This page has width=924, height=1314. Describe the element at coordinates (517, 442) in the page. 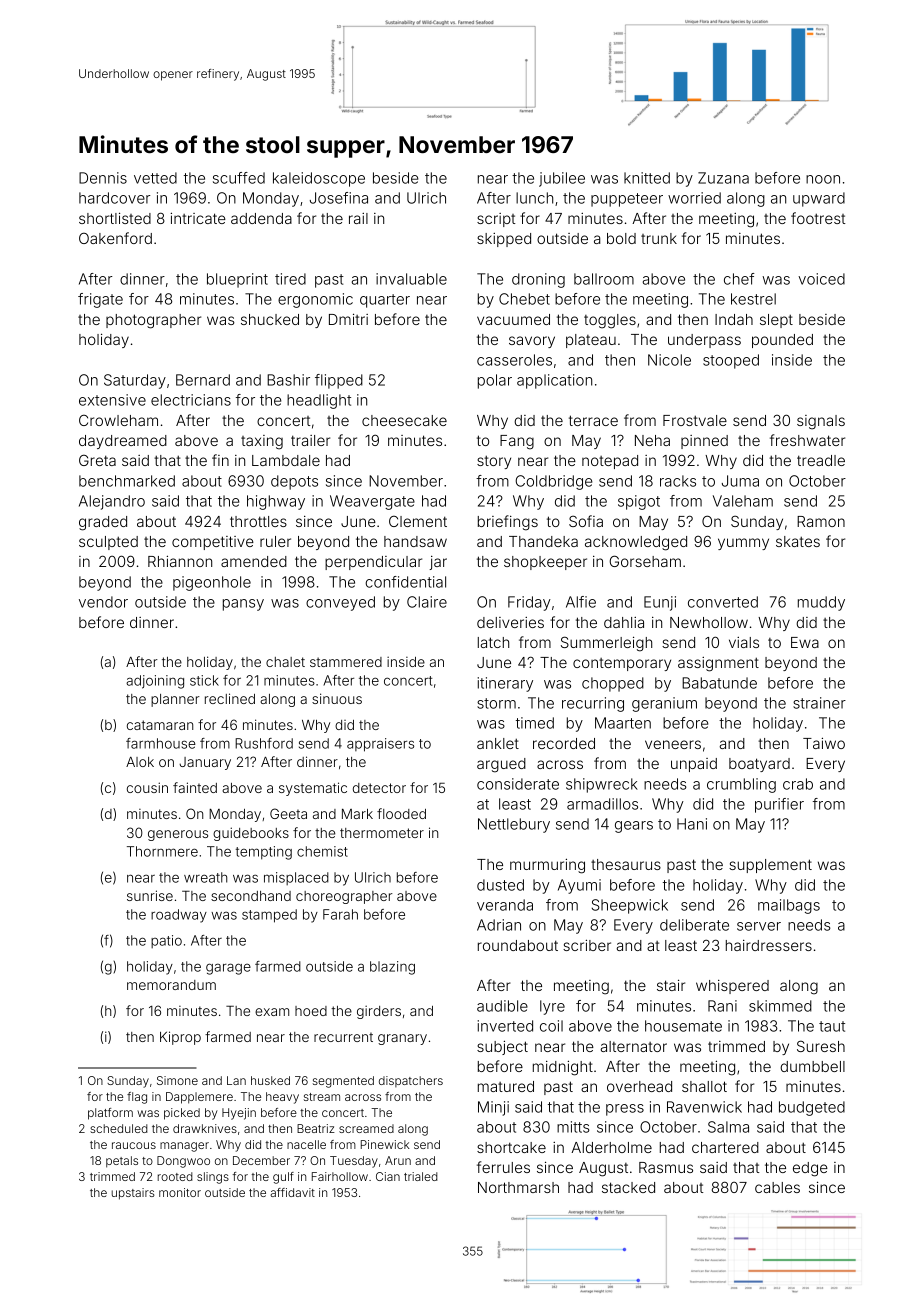

I see `Fang` at that location.
